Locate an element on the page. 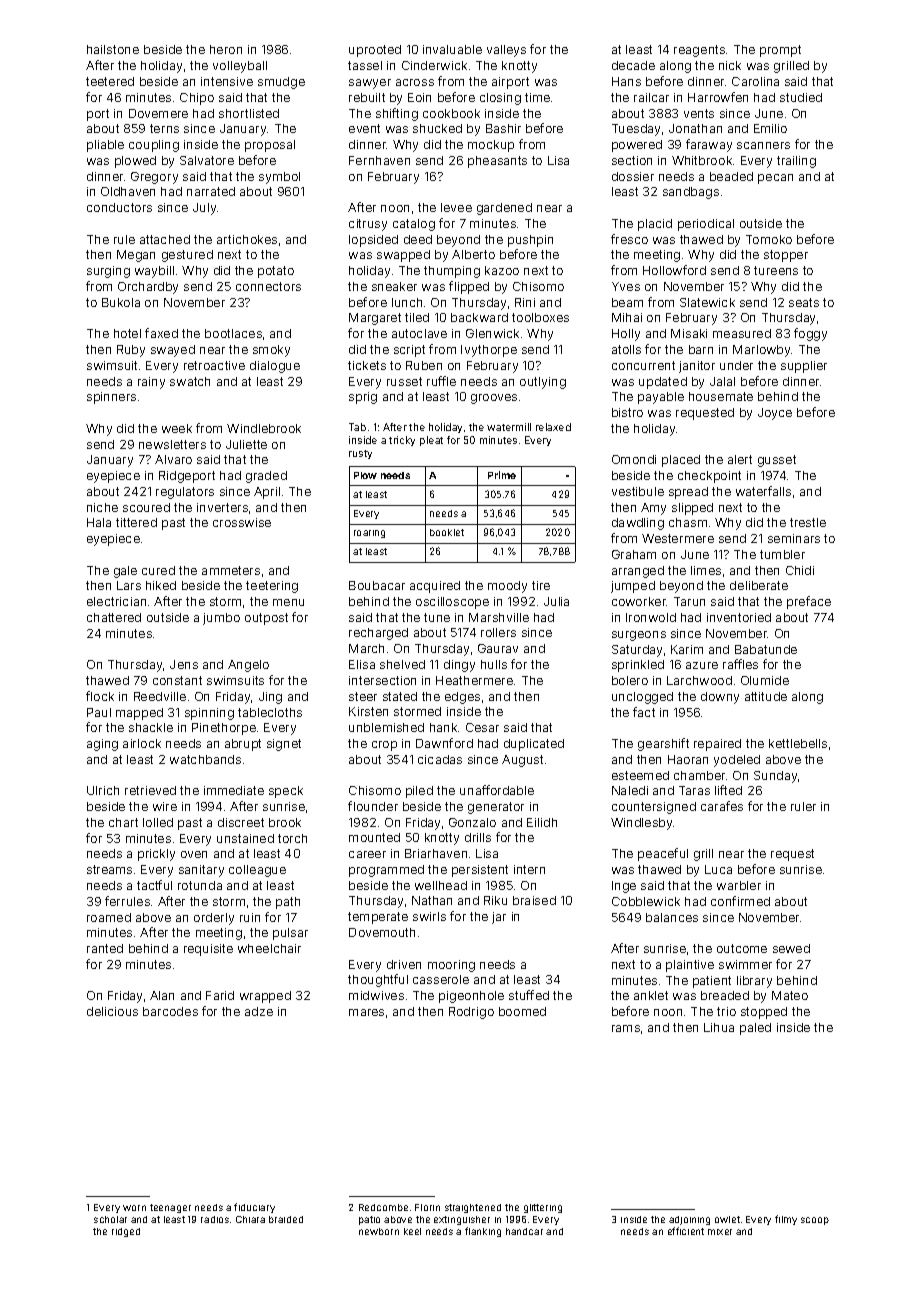 The image size is (924, 1308). radios is located at coordinates (215, 1219).
